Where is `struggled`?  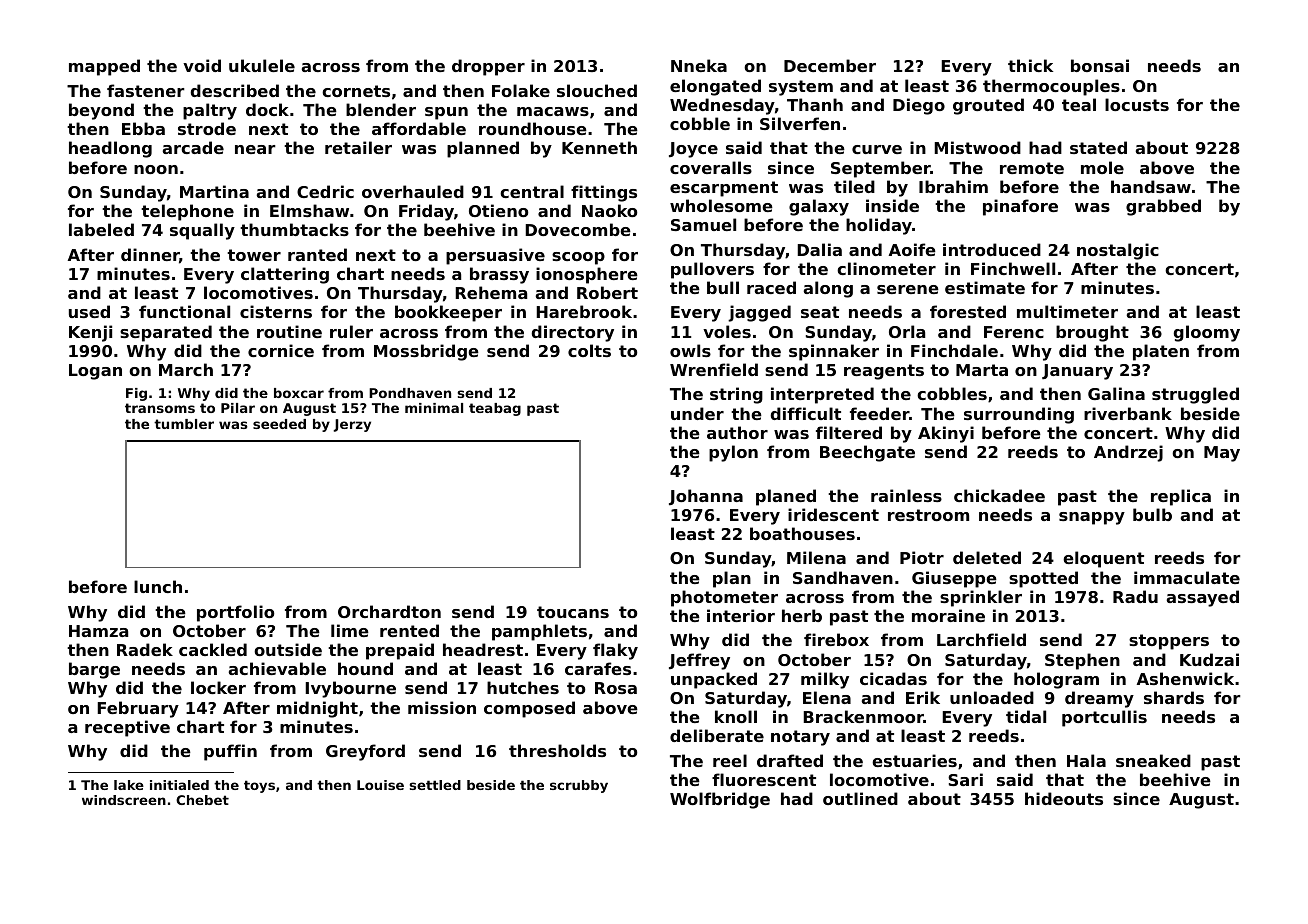 struggled is located at coordinates (1195, 395).
